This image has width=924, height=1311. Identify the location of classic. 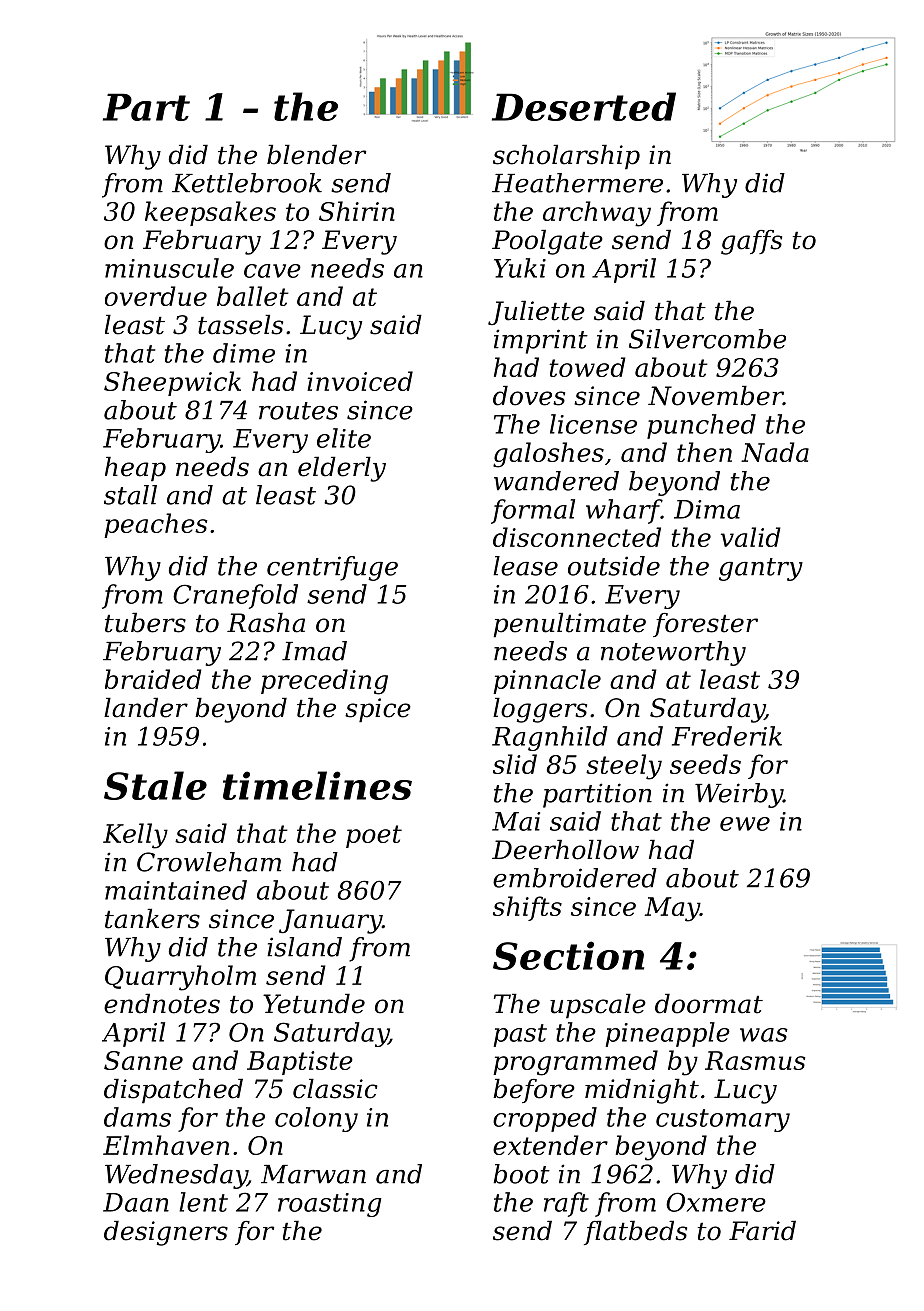
(335, 1088).
